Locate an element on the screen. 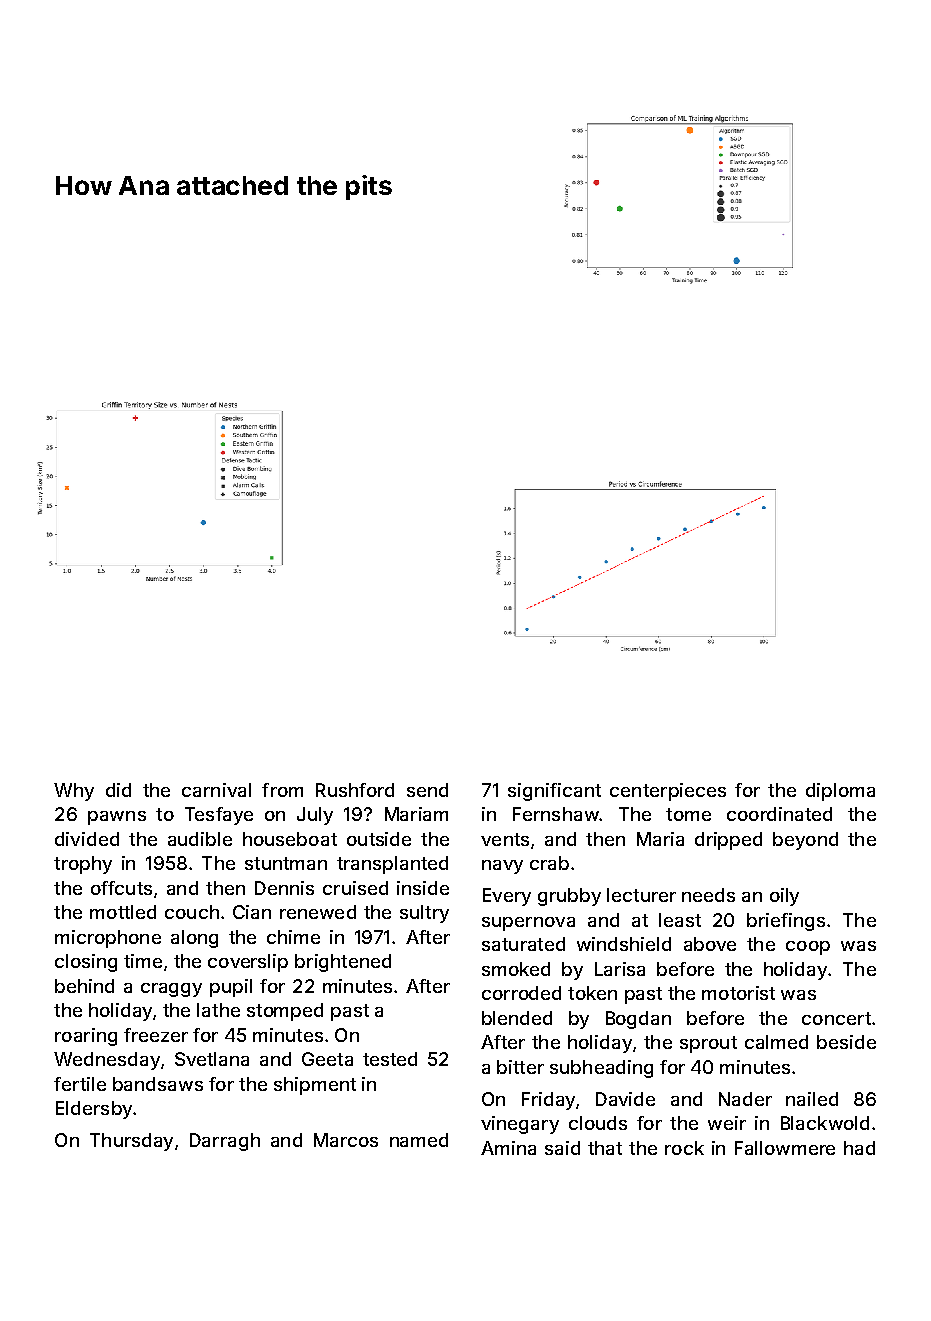 This screenshot has width=931, height=1321. tested is located at coordinates (390, 1059).
